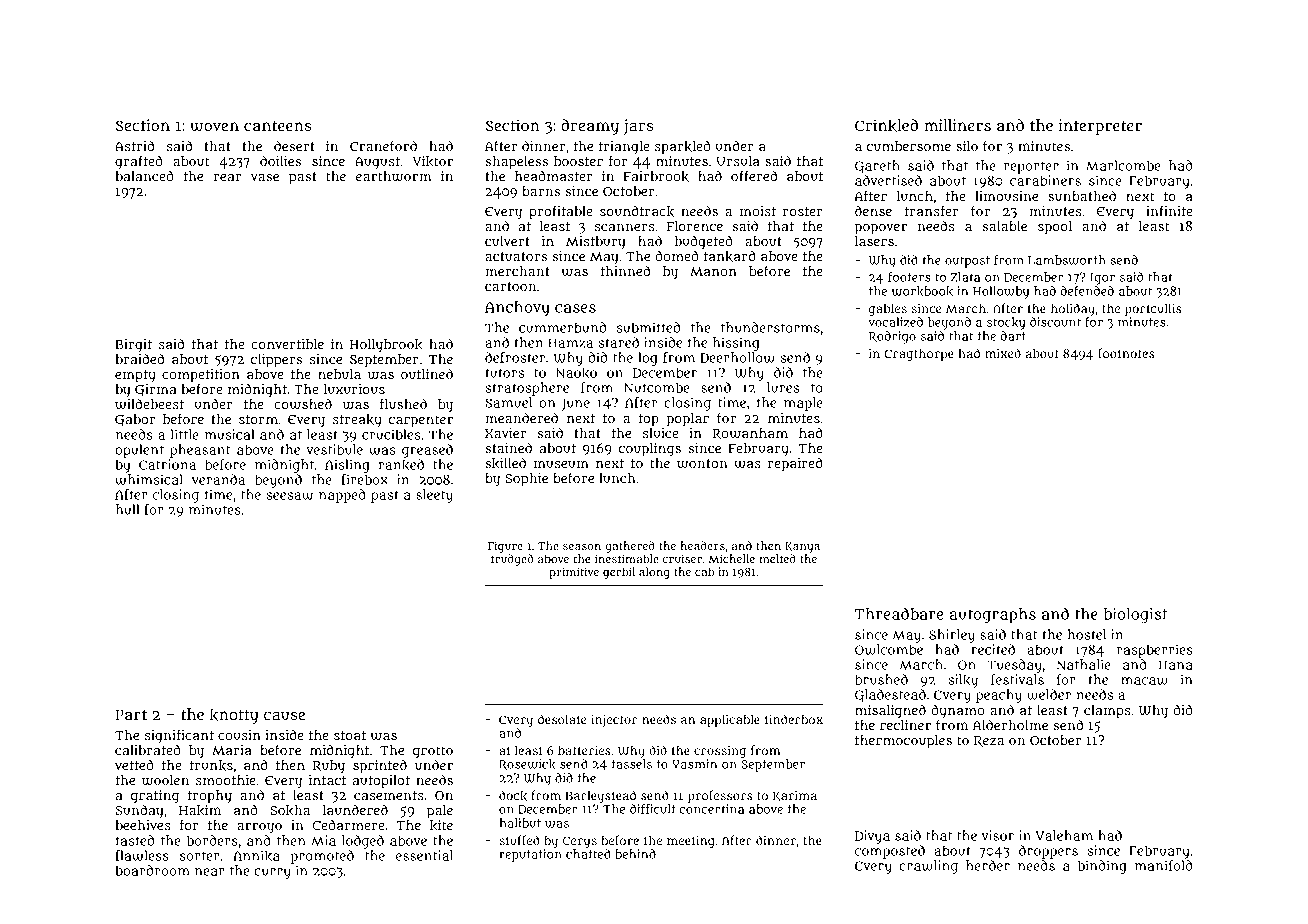 The image size is (1308, 924). Describe the element at coordinates (147, 749) in the screenshot. I see `calibrated` at that location.
